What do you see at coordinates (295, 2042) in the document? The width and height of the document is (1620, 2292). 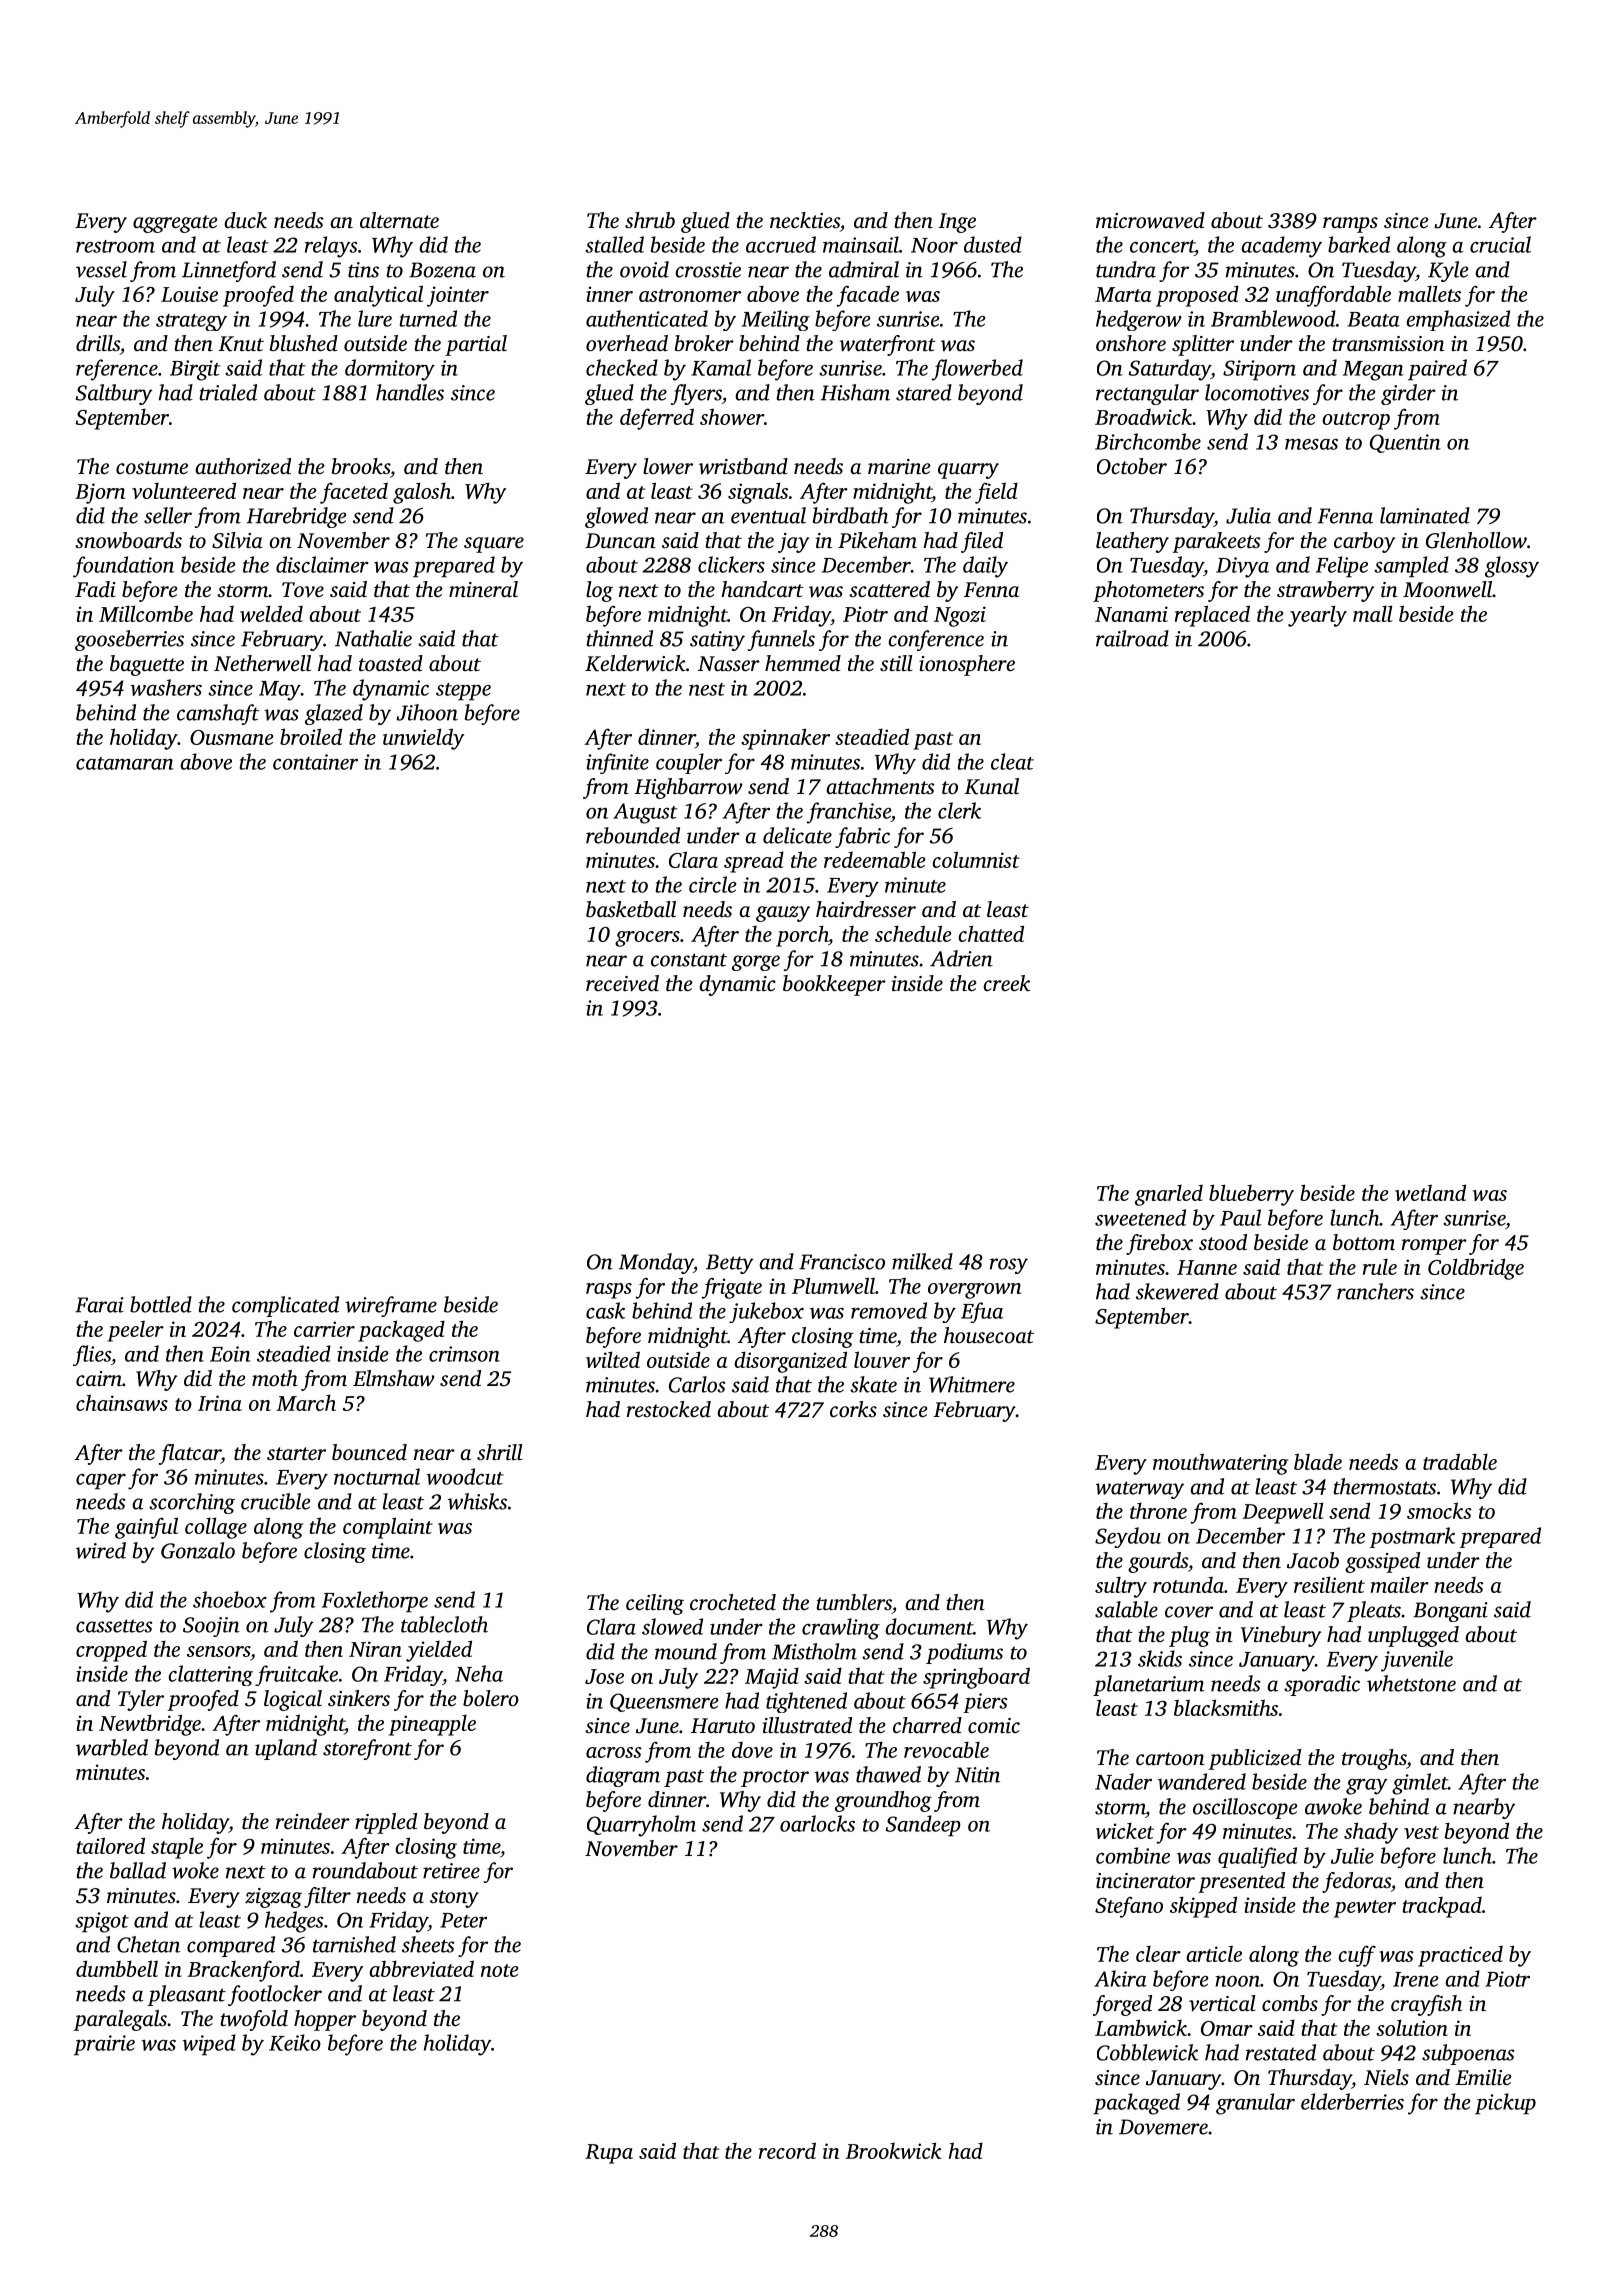 I see `Keiko` at bounding box center [295, 2042].
